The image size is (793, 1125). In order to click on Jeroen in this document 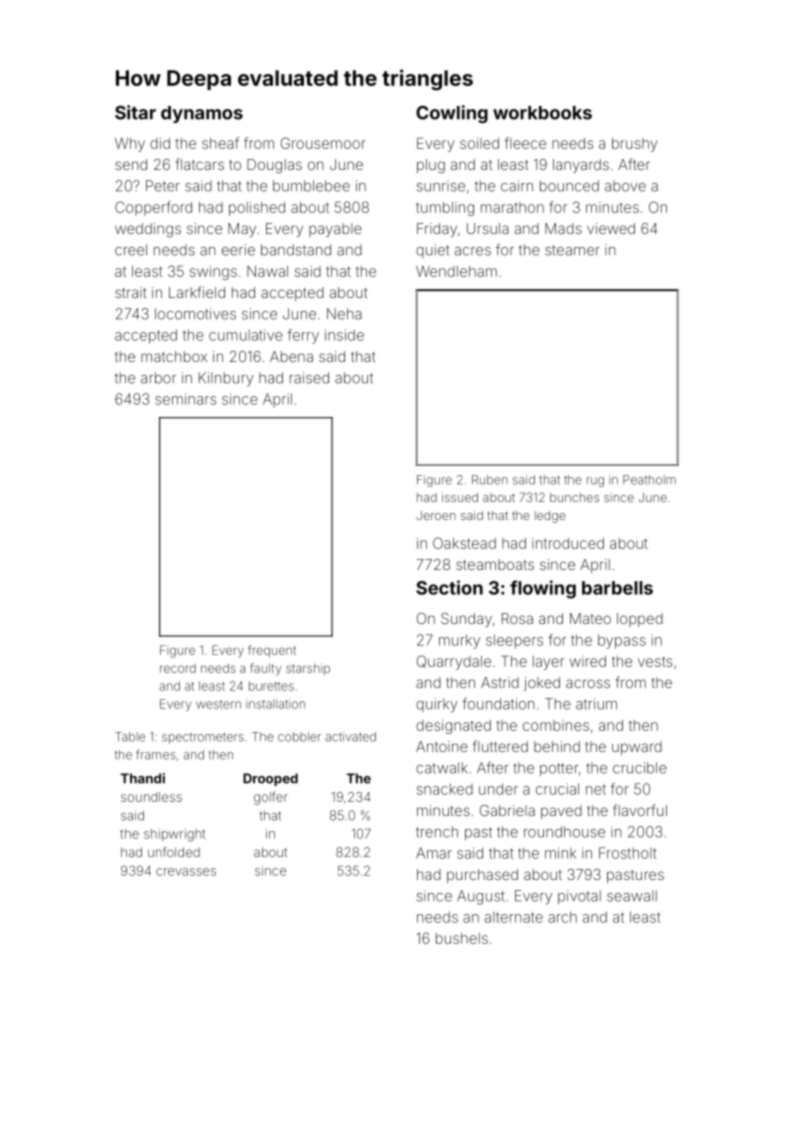, I will do `click(436, 515)`.
